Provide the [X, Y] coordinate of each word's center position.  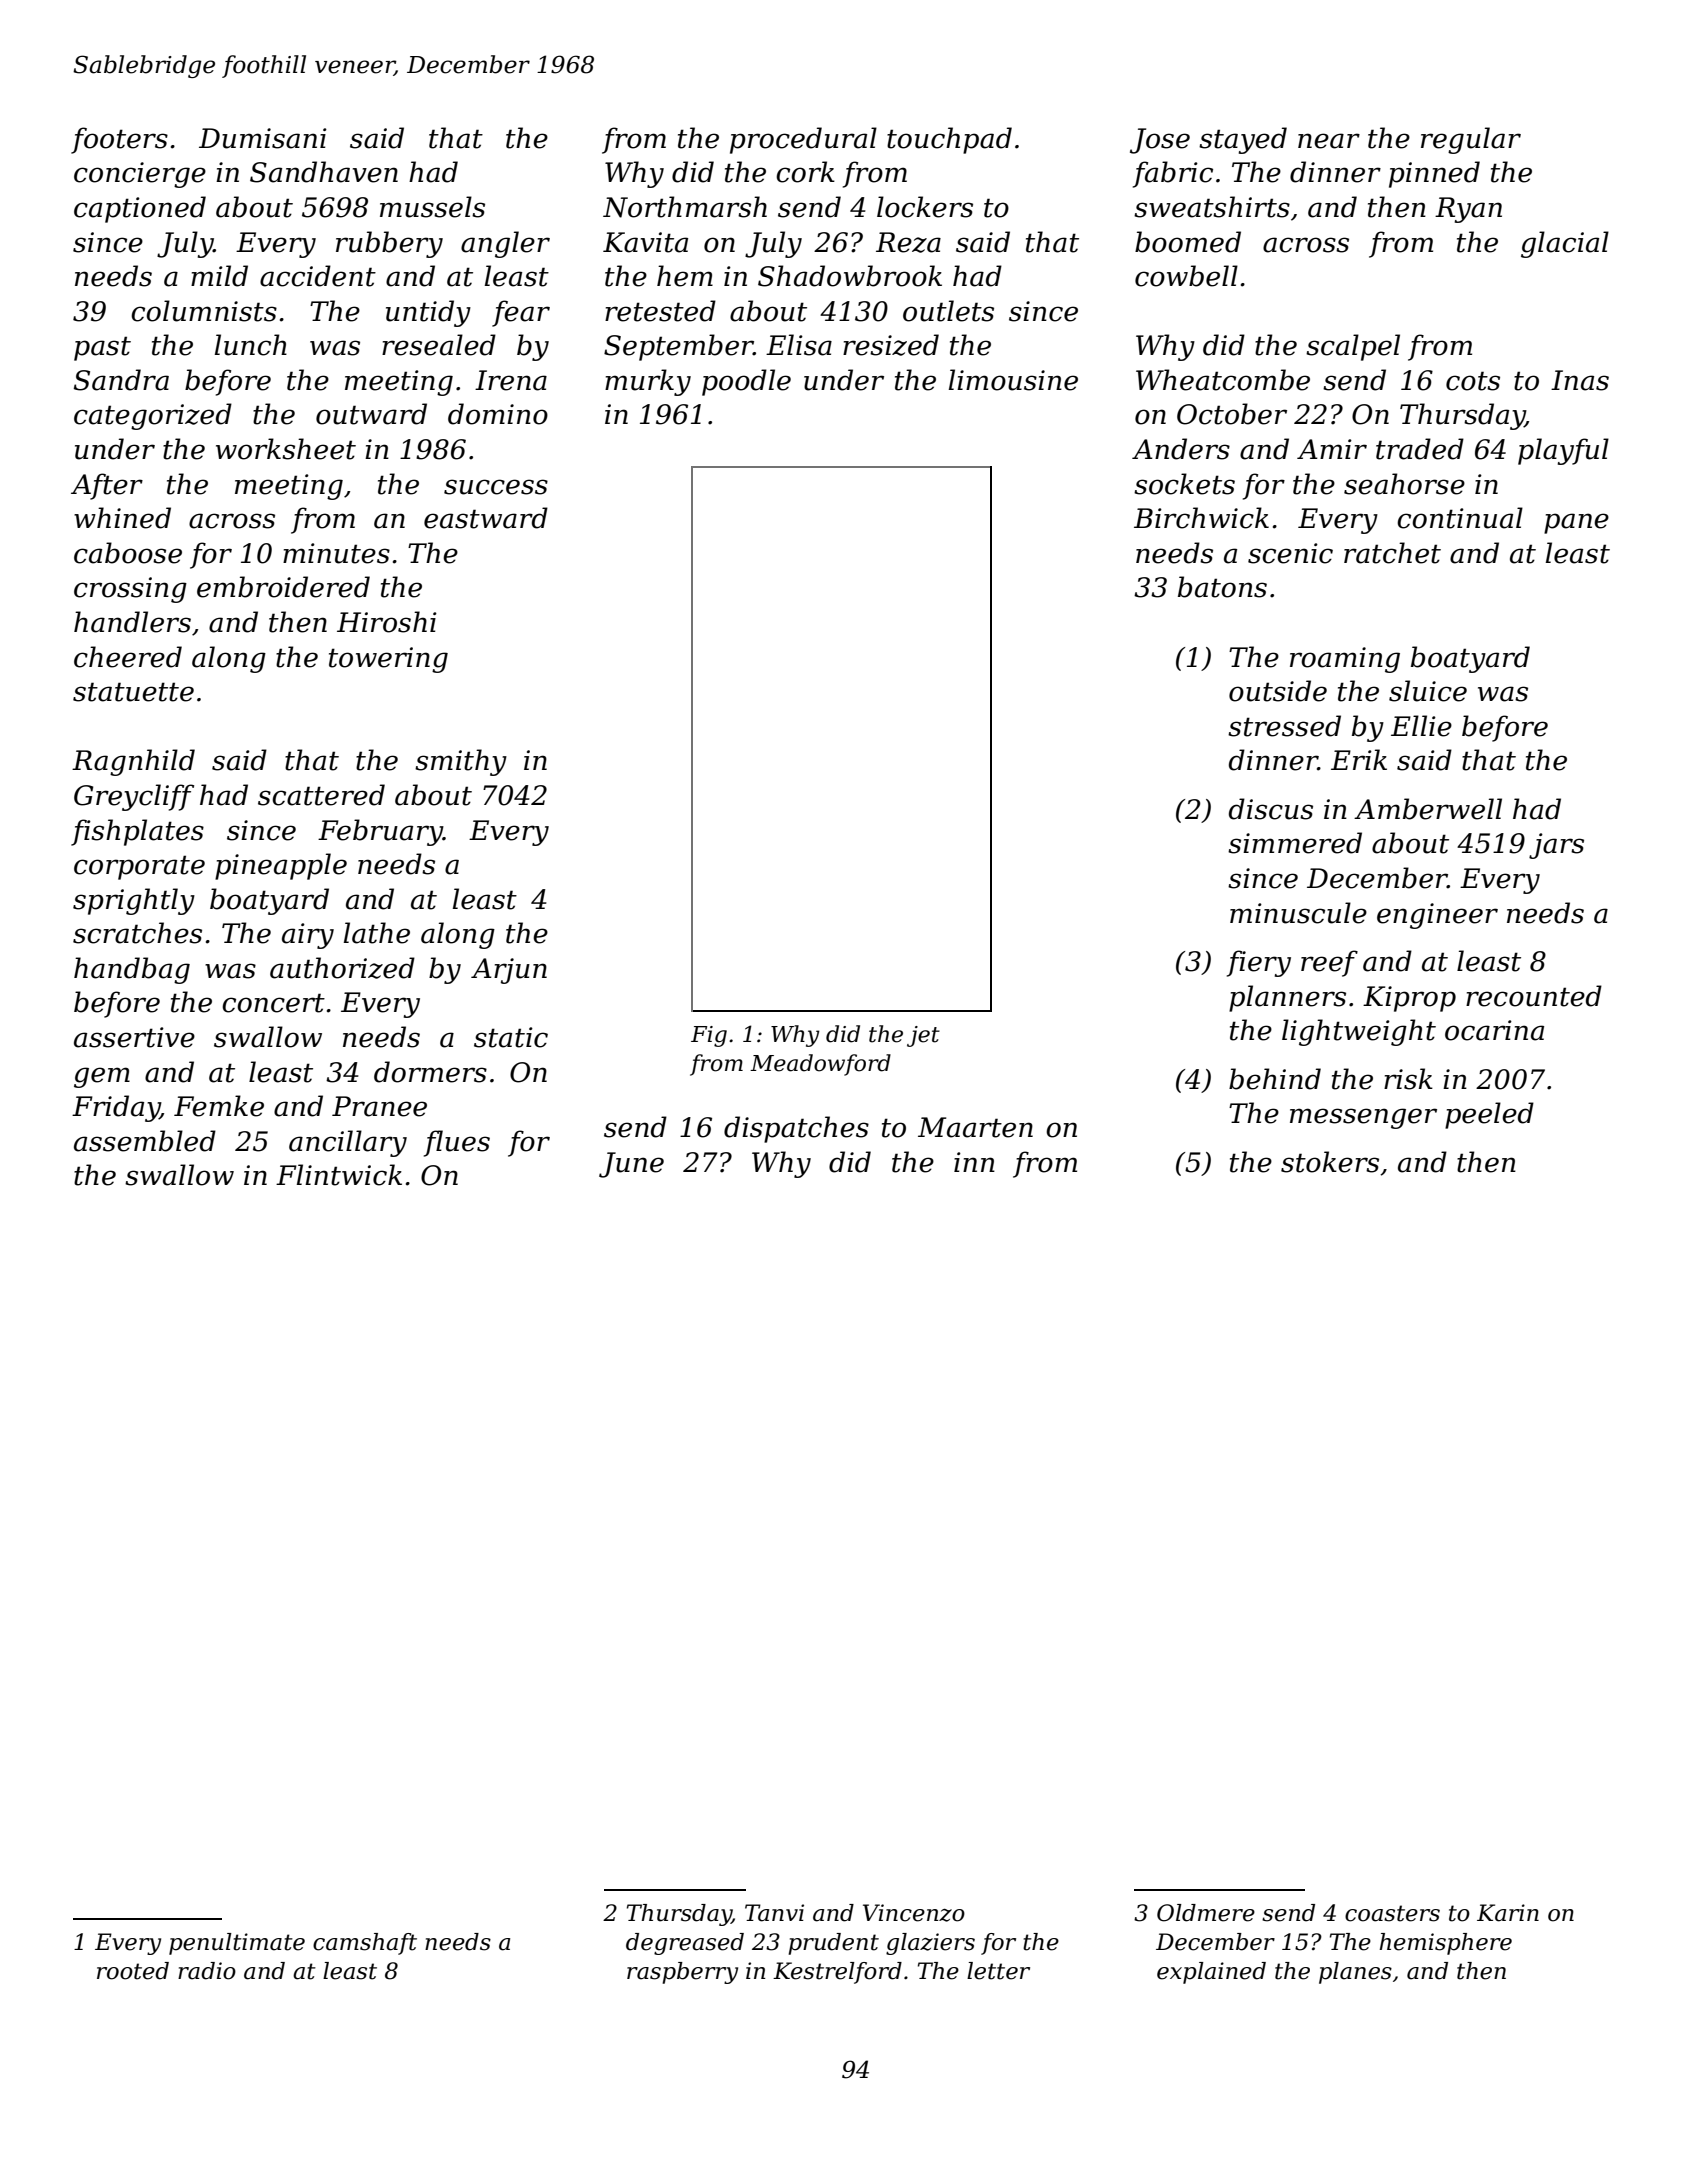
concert [273, 1003]
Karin [1508, 1913]
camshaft [365, 1944]
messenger [1363, 1118]
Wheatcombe [1223, 380]
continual [1460, 518]
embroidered [283, 587]
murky [648, 382]
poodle [746, 382]
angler [505, 244]
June [631, 1165]
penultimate [237, 1944]
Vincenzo [914, 1913]
